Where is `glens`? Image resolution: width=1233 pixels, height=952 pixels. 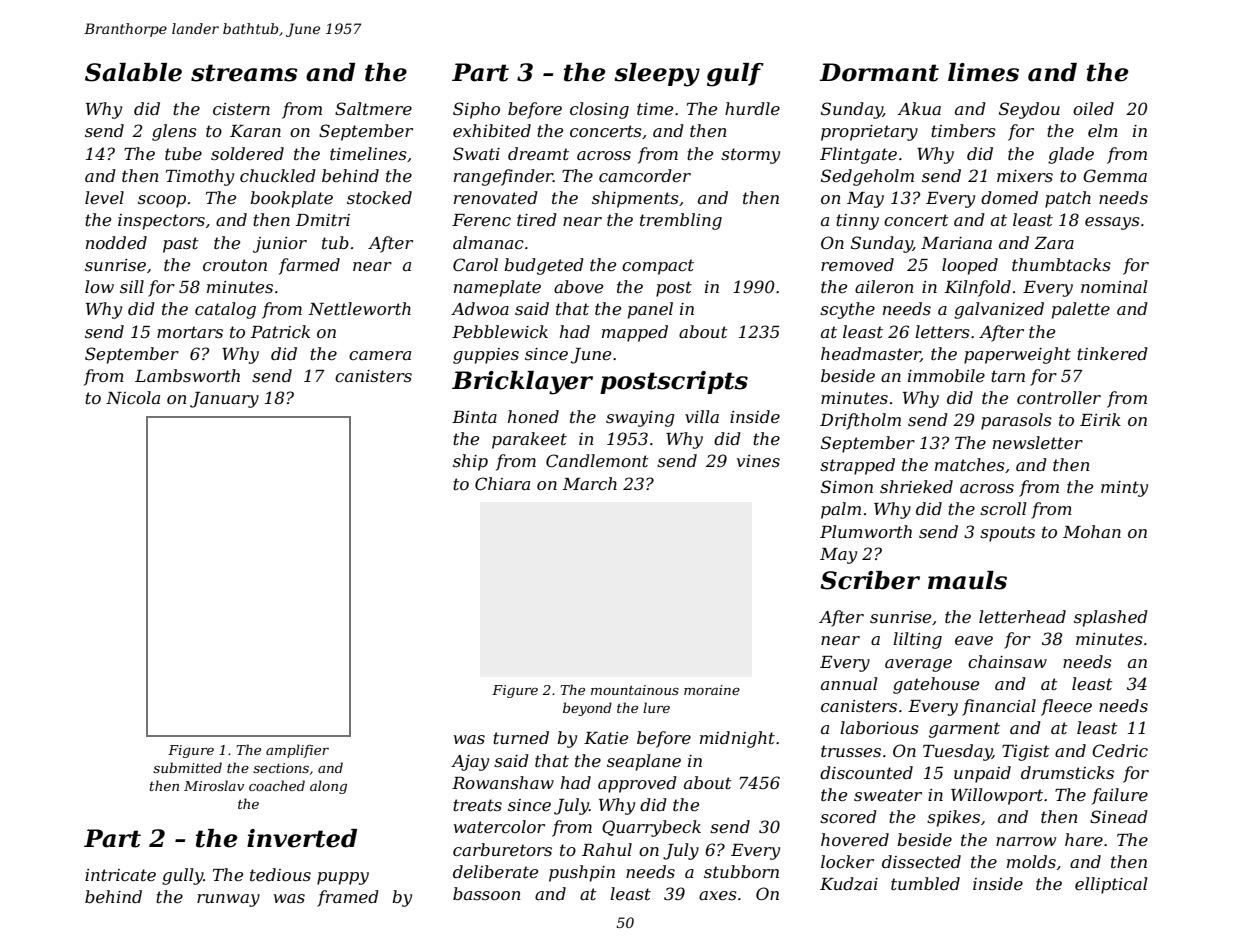 glens is located at coordinates (174, 132).
